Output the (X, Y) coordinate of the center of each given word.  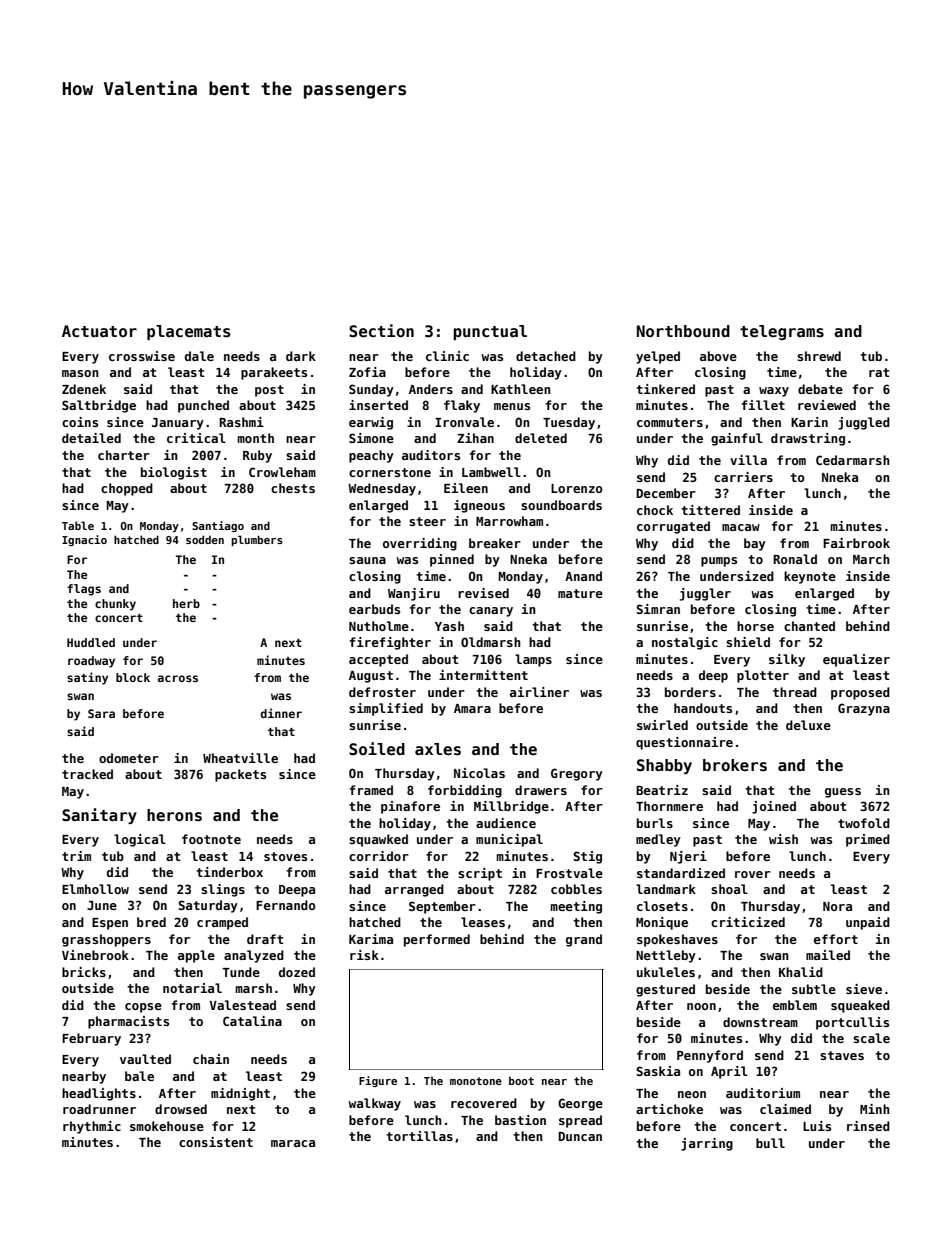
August (371, 677)
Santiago (218, 526)
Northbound (683, 331)
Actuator (99, 331)
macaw (741, 527)
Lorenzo (577, 488)
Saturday (208, 906)
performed (437, 940)
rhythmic (92, 1127)
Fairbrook (856, 543)
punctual (490, 332)
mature (580, 593)
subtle (814, 989)
